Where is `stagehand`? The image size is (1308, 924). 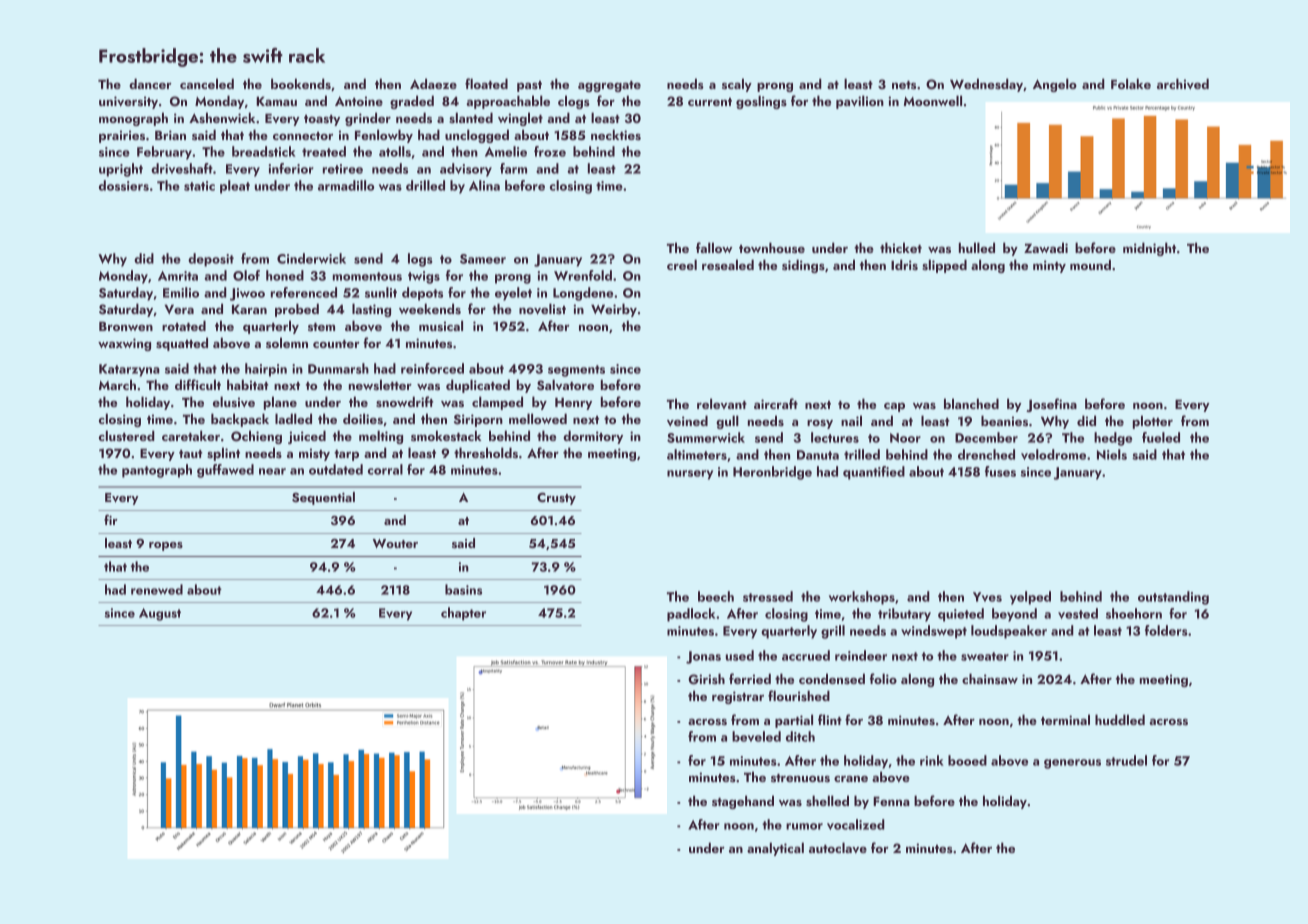 stagehand is located at coordinates (743, 802).
